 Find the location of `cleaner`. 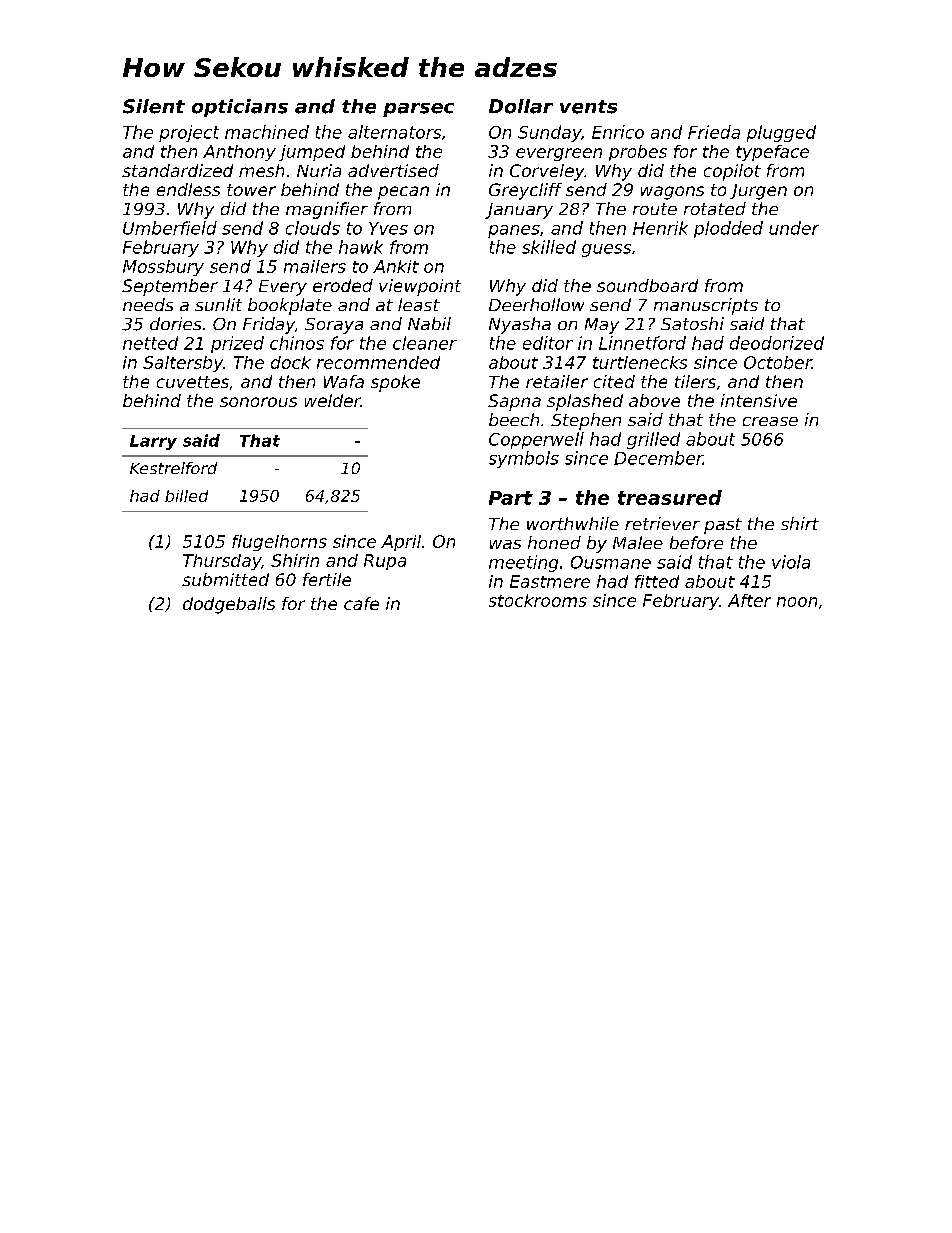

cleaner is located at coordinates (425, 343).
